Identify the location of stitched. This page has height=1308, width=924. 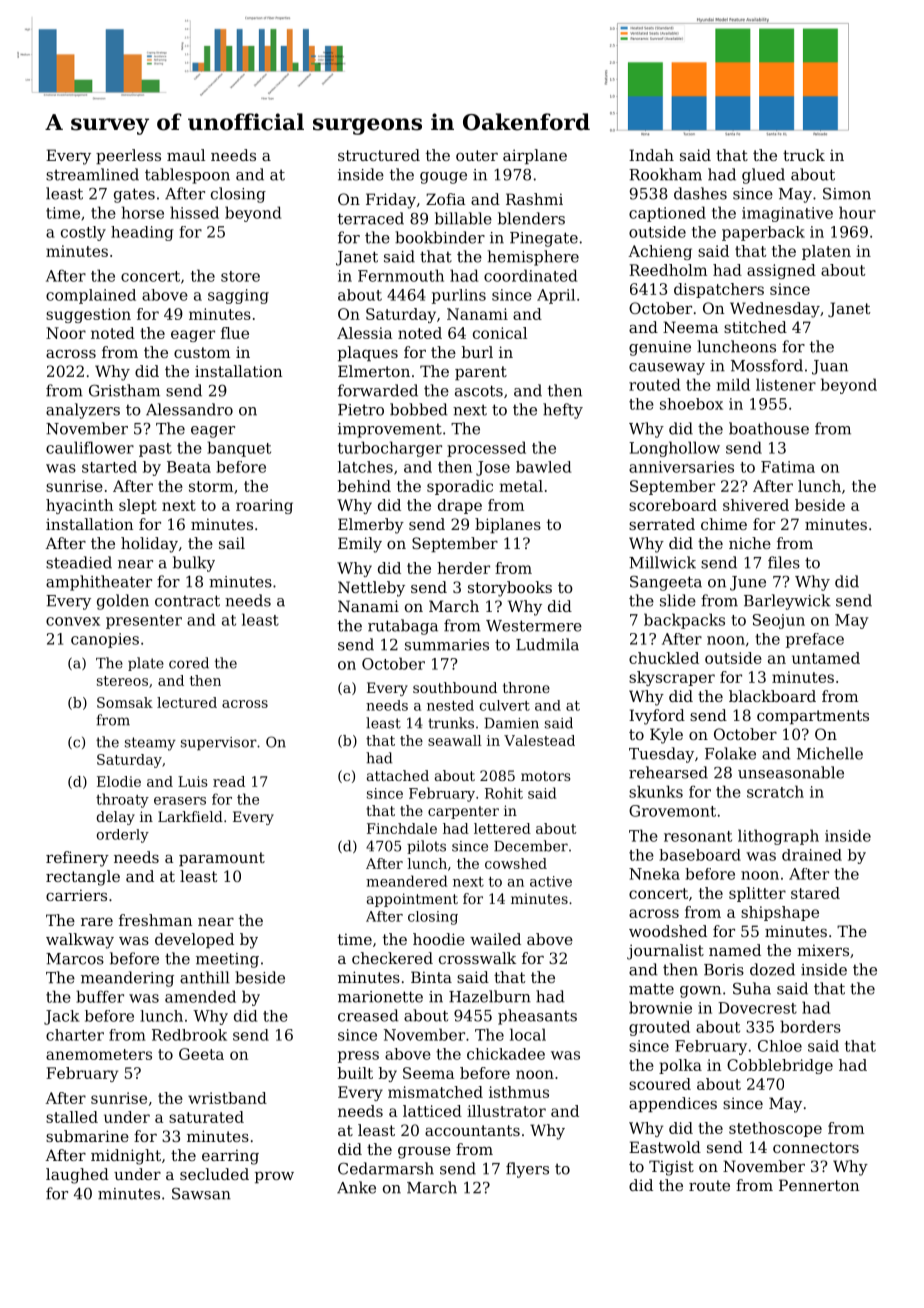
(755, 327).
